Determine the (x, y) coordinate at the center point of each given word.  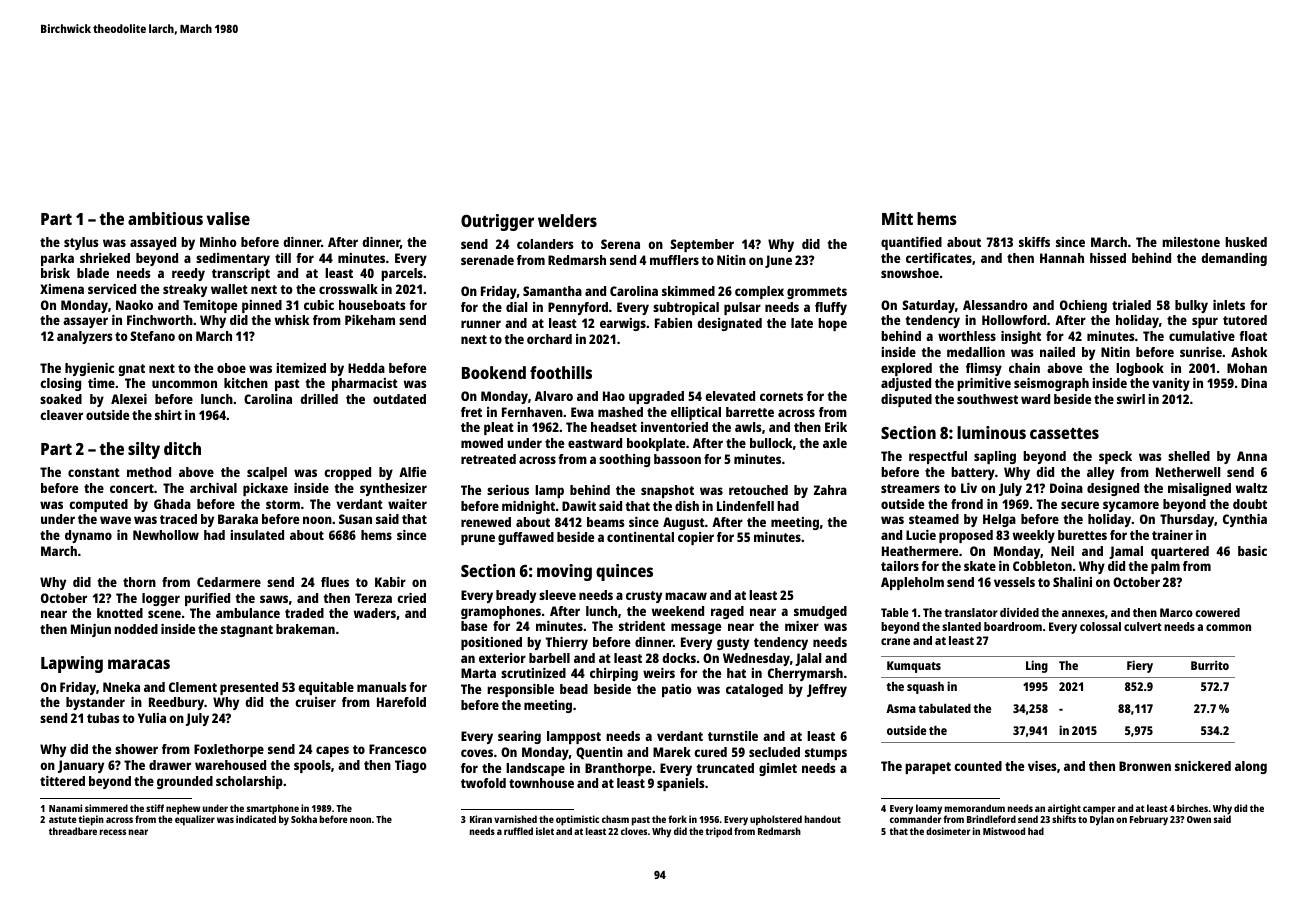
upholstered (776, 820)
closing (60, 384)
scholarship (249, 782)
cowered (1217, 612)
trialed (1131, 305)
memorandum (975, 808)
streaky (185, 290)
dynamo (88, 536)
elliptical (696, 413)
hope (832, 324)
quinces (624, 572)
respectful (938, 457)
